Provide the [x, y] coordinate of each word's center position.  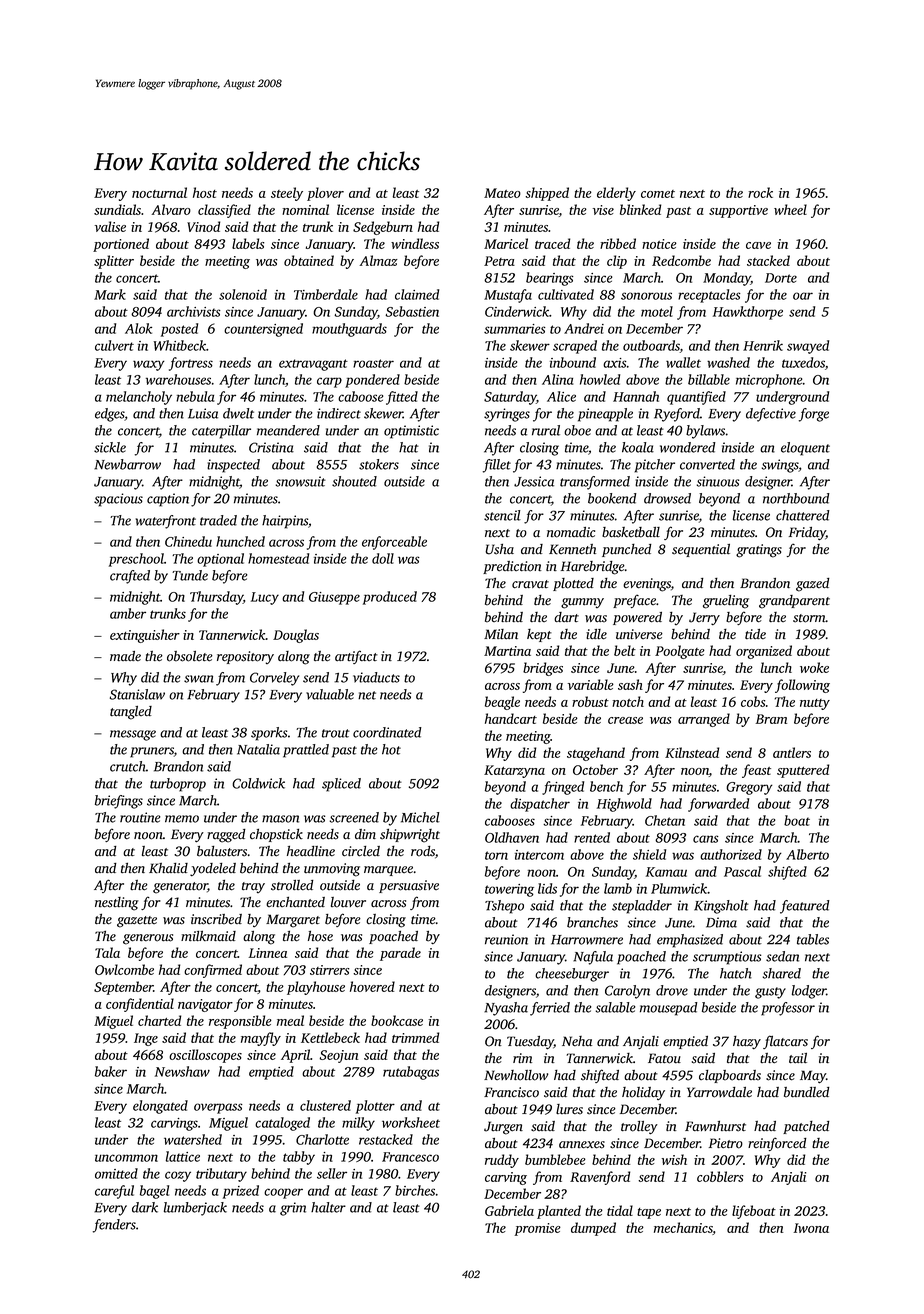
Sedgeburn [383, 228]
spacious [118, 500]
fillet [497, 466]
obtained [309, 260]
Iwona [811, 1228]
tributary [221, 1175]
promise [538, 1229]
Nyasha [506, 1009]
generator [180, 888]
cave [758, 245]
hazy [747, 1042]
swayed [808, 347]
